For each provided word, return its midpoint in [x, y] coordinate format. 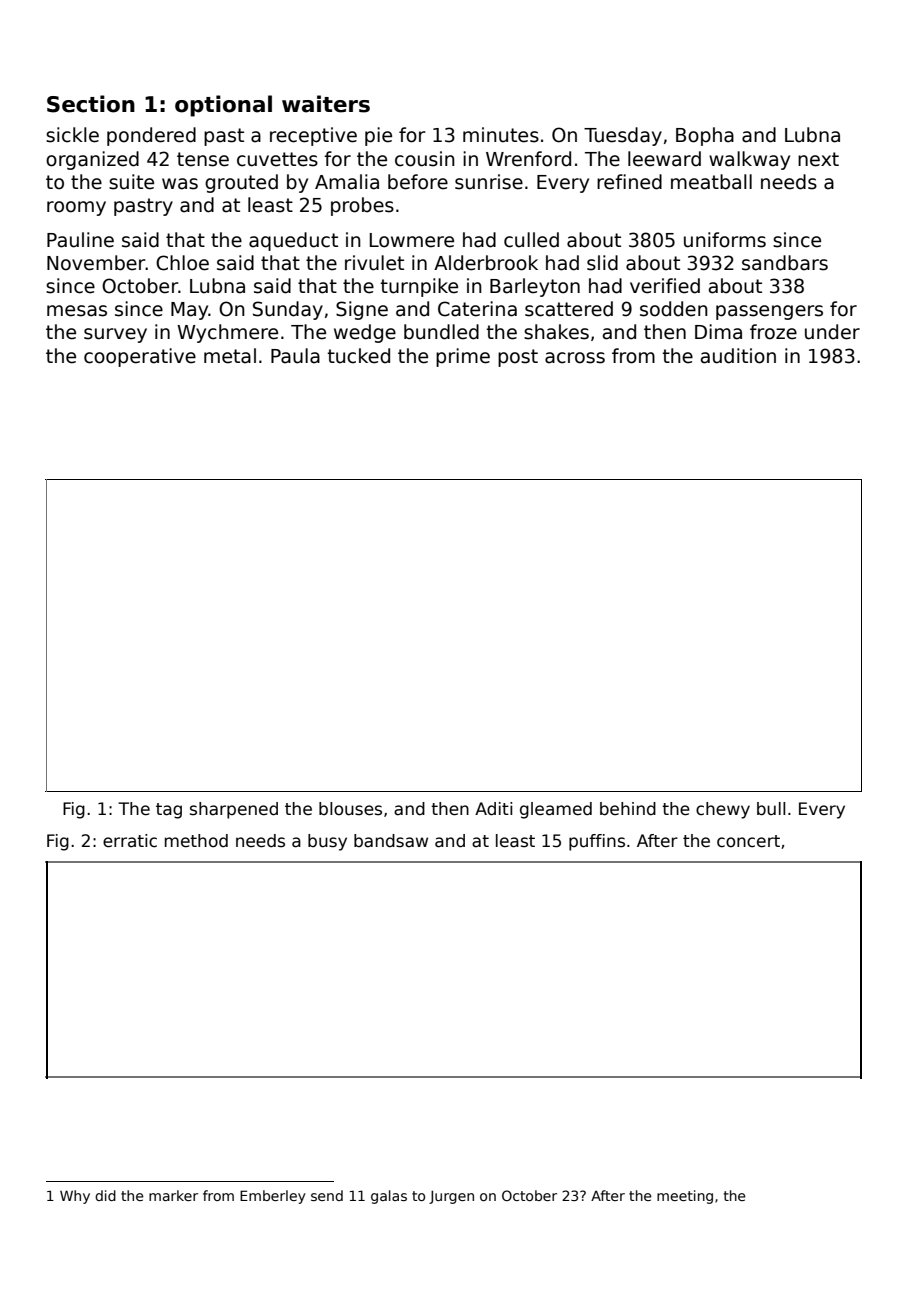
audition [738, 356]
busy [327, 842]
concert [748, 841]
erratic [130, 841]
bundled [441, 332]
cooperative [140, 357]
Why [75, 1197]
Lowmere [412, 240]
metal [230, 356]
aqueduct [293, 241]
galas [389, 1197]
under [832, 332]
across [575, 358]
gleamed [556, 810]
